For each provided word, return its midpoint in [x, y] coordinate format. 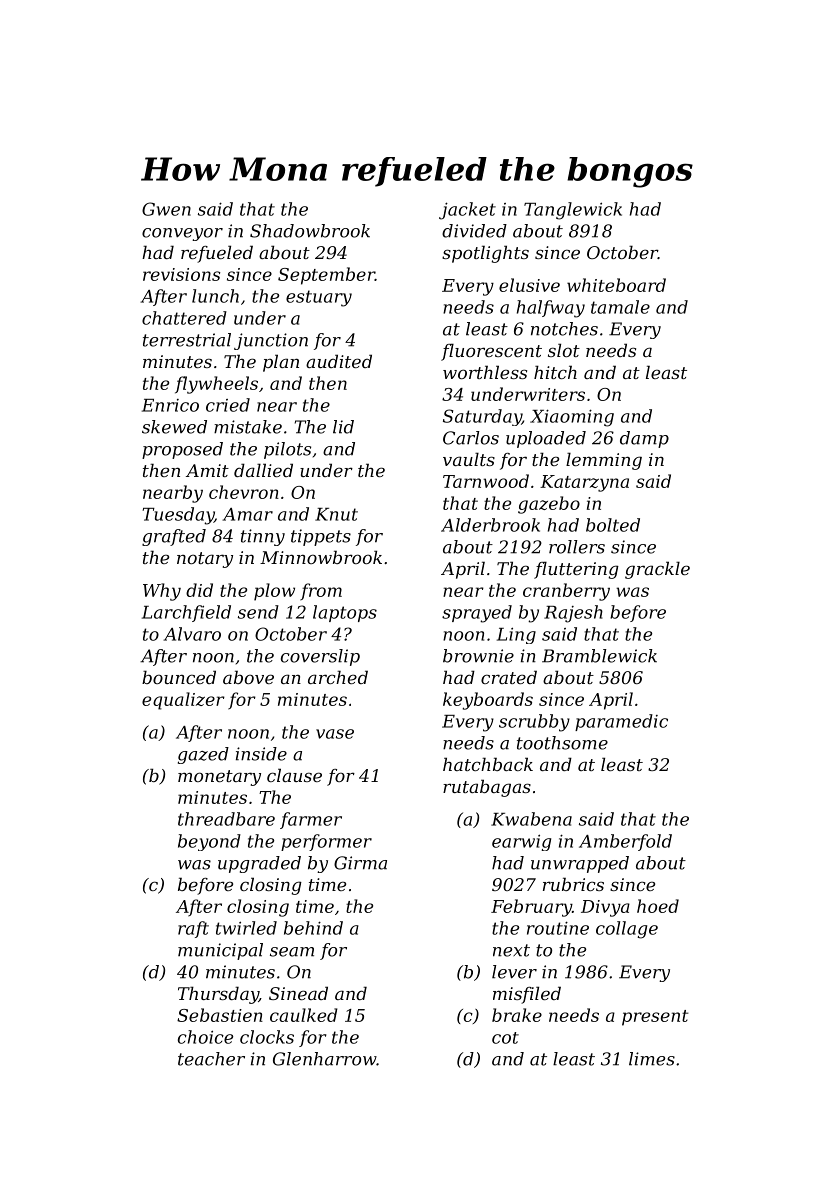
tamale [620, 307]
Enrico [170, 405]
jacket [467, 211]
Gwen [166, 209]
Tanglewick [573, 211]
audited [339, 361]
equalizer [183, 701]
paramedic [621, 722]
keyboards [488, 701]
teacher [211, 1059]
